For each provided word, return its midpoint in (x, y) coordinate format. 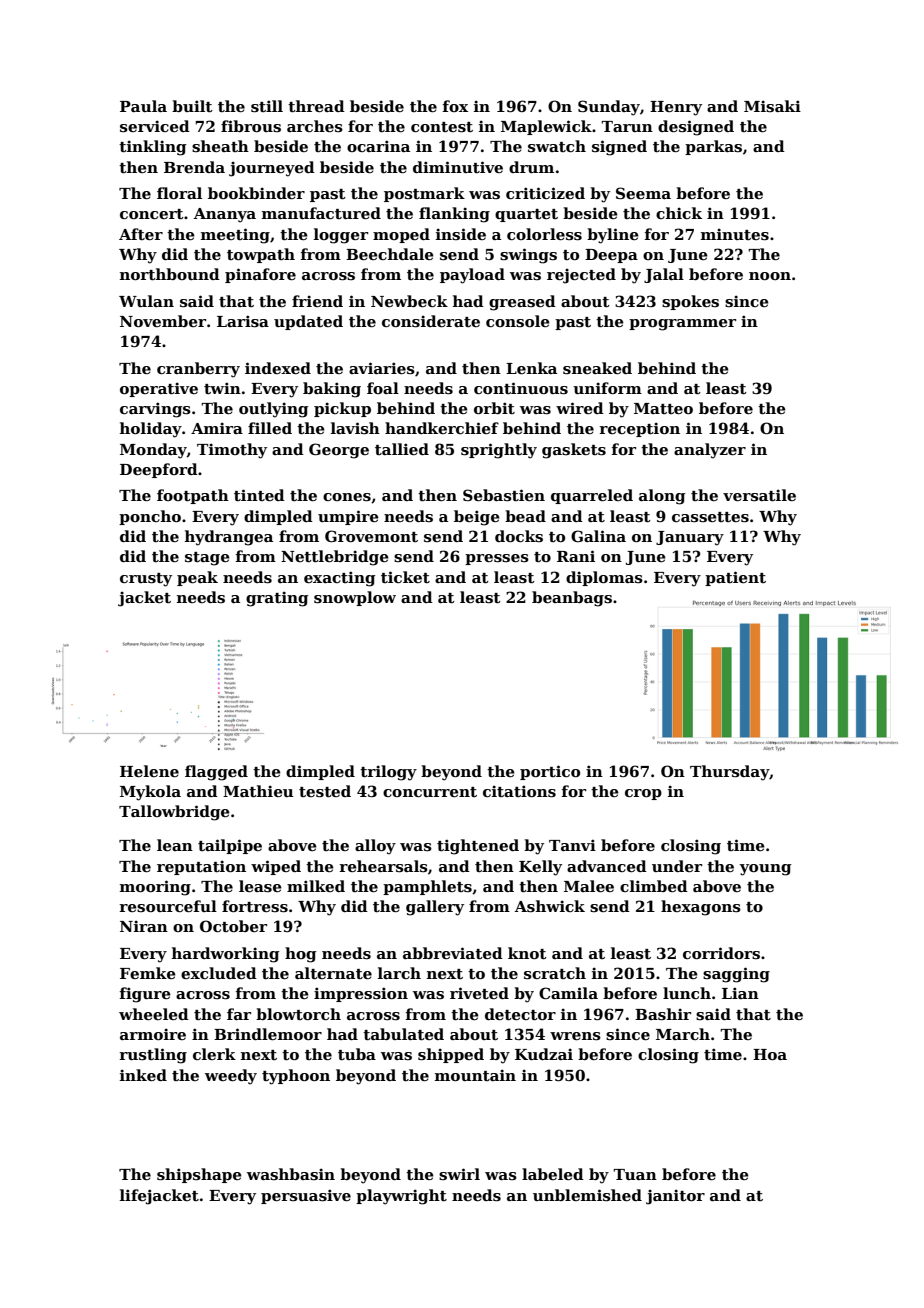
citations (519, 791)
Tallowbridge (174, 813)
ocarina (378, 146)
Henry (676, 108)
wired (580, 408)
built (192, 106)
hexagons (701, 908)
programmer (682, 325)
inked (143, 1075)
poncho (150, 517)
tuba (357, 1054)
